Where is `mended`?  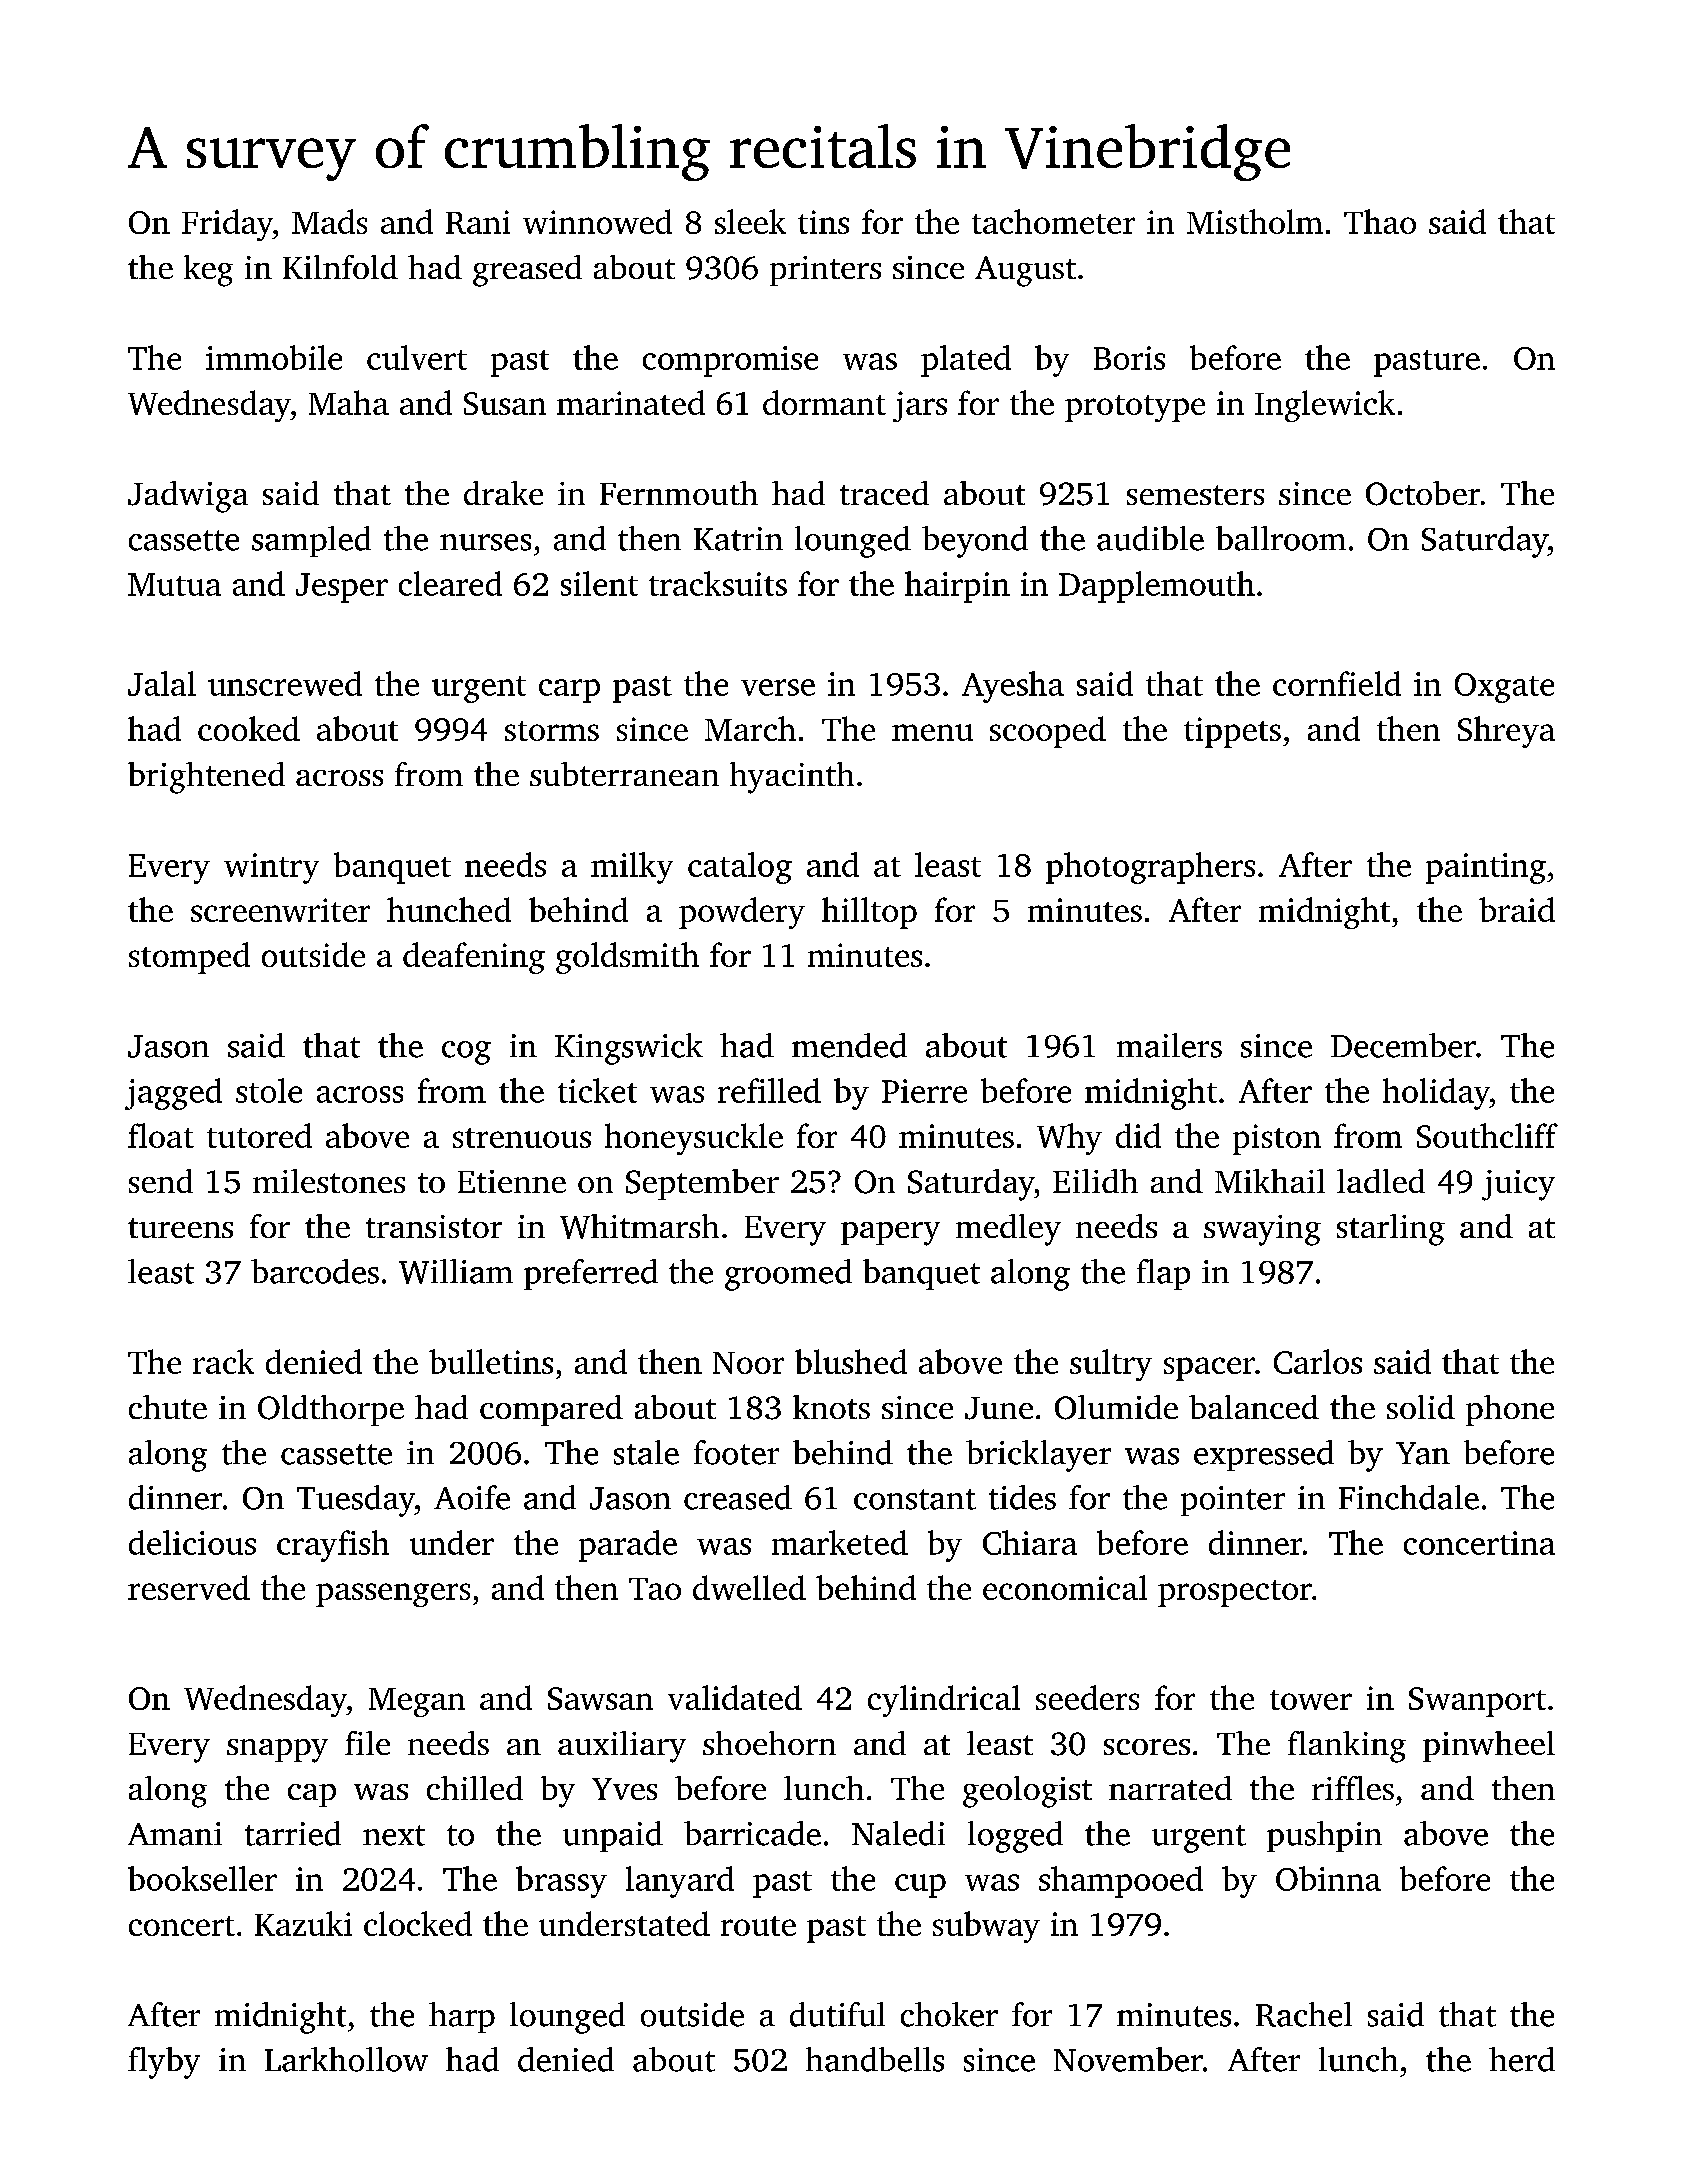
mended is located at coordinates (849, 1045).
